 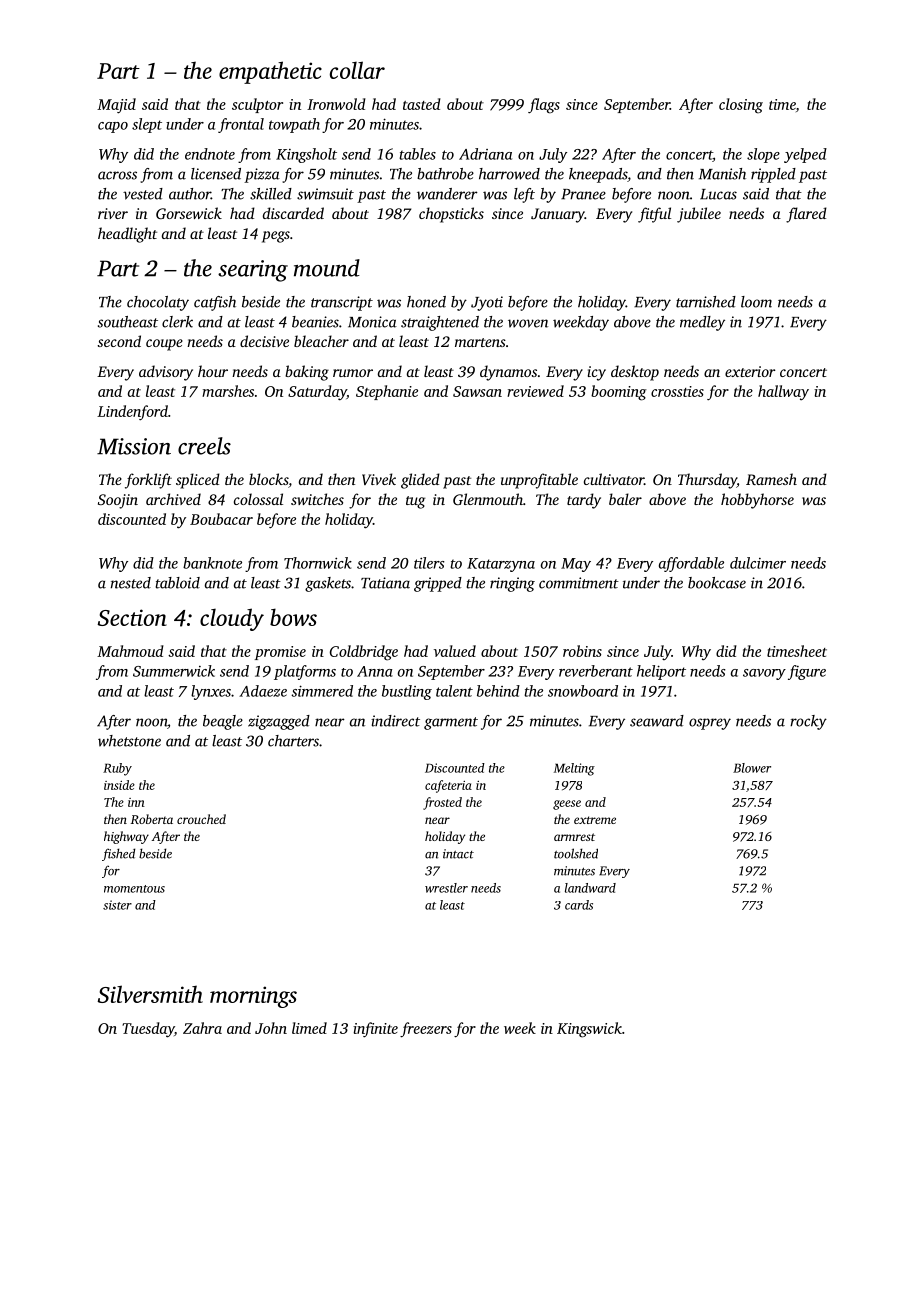 I want to click on sister, so click(x=117, y=905).
